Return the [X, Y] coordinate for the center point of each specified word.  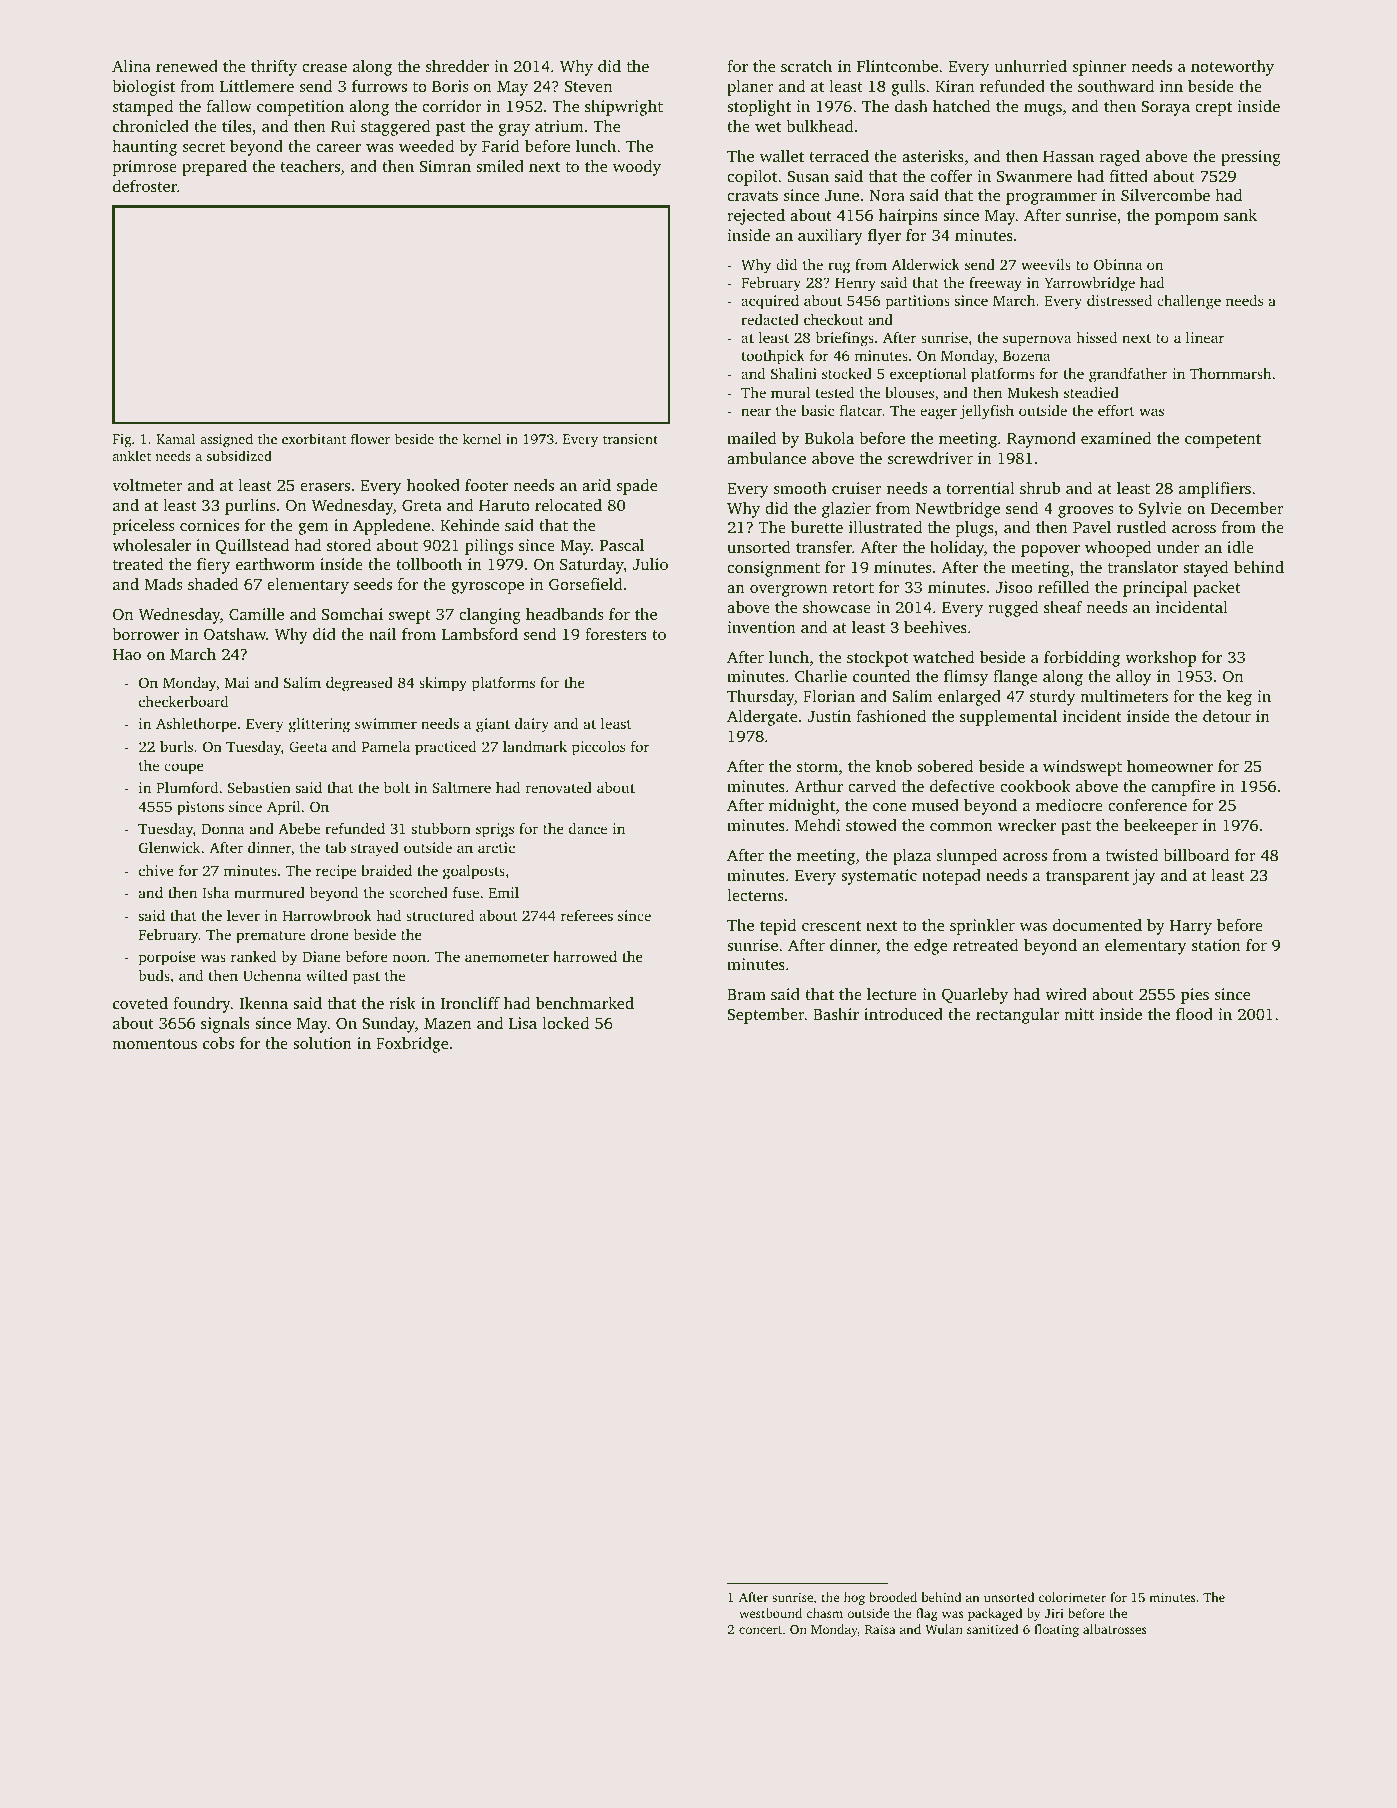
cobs [218, 1043]
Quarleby [975, 996]
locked [565, 1023]
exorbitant [314, 438]
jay [1144, 877]
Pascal [622, 545]
